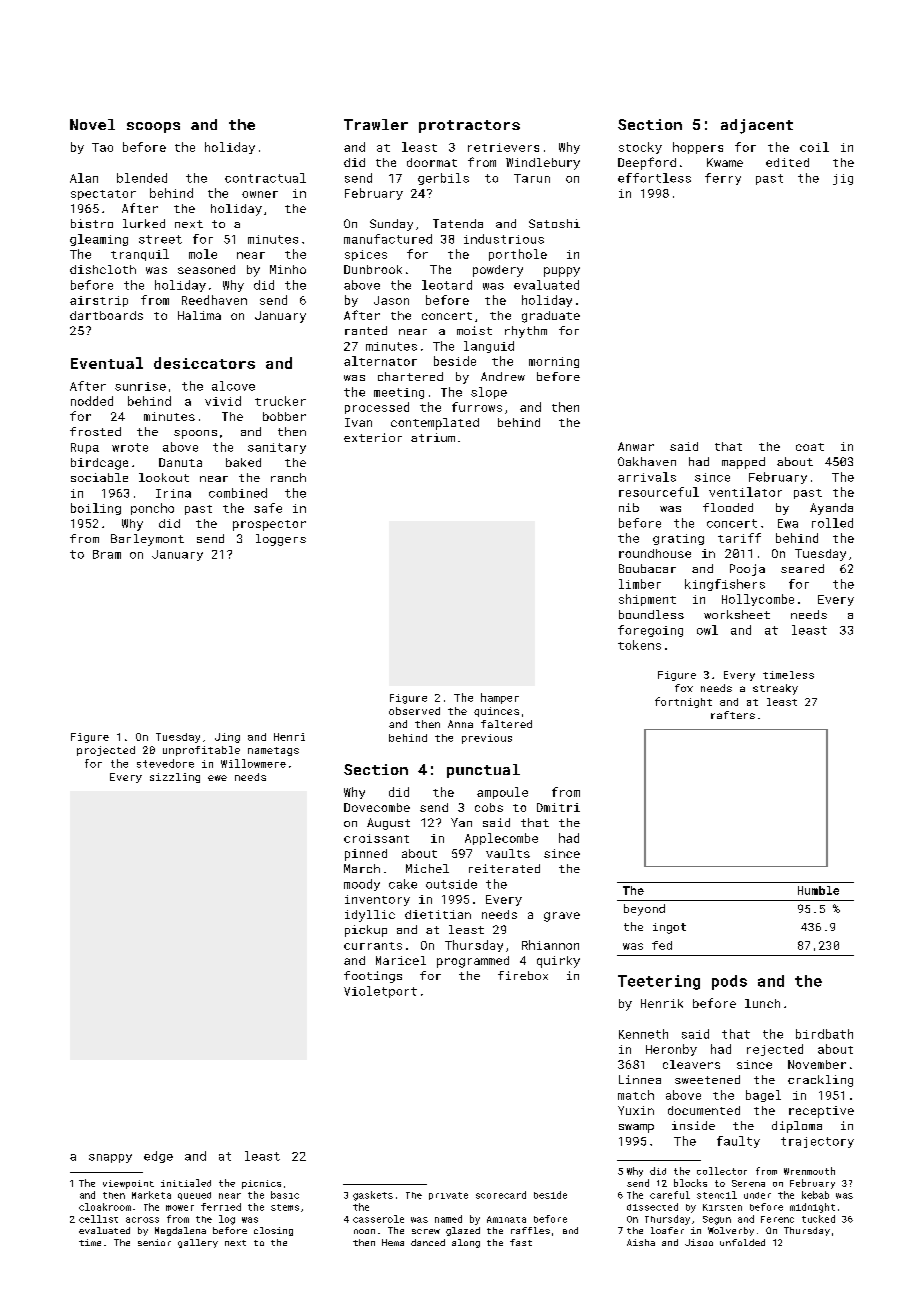  Describe the element at coordinates (469, 126) in the screenshot. I see `protractors` at that location.
